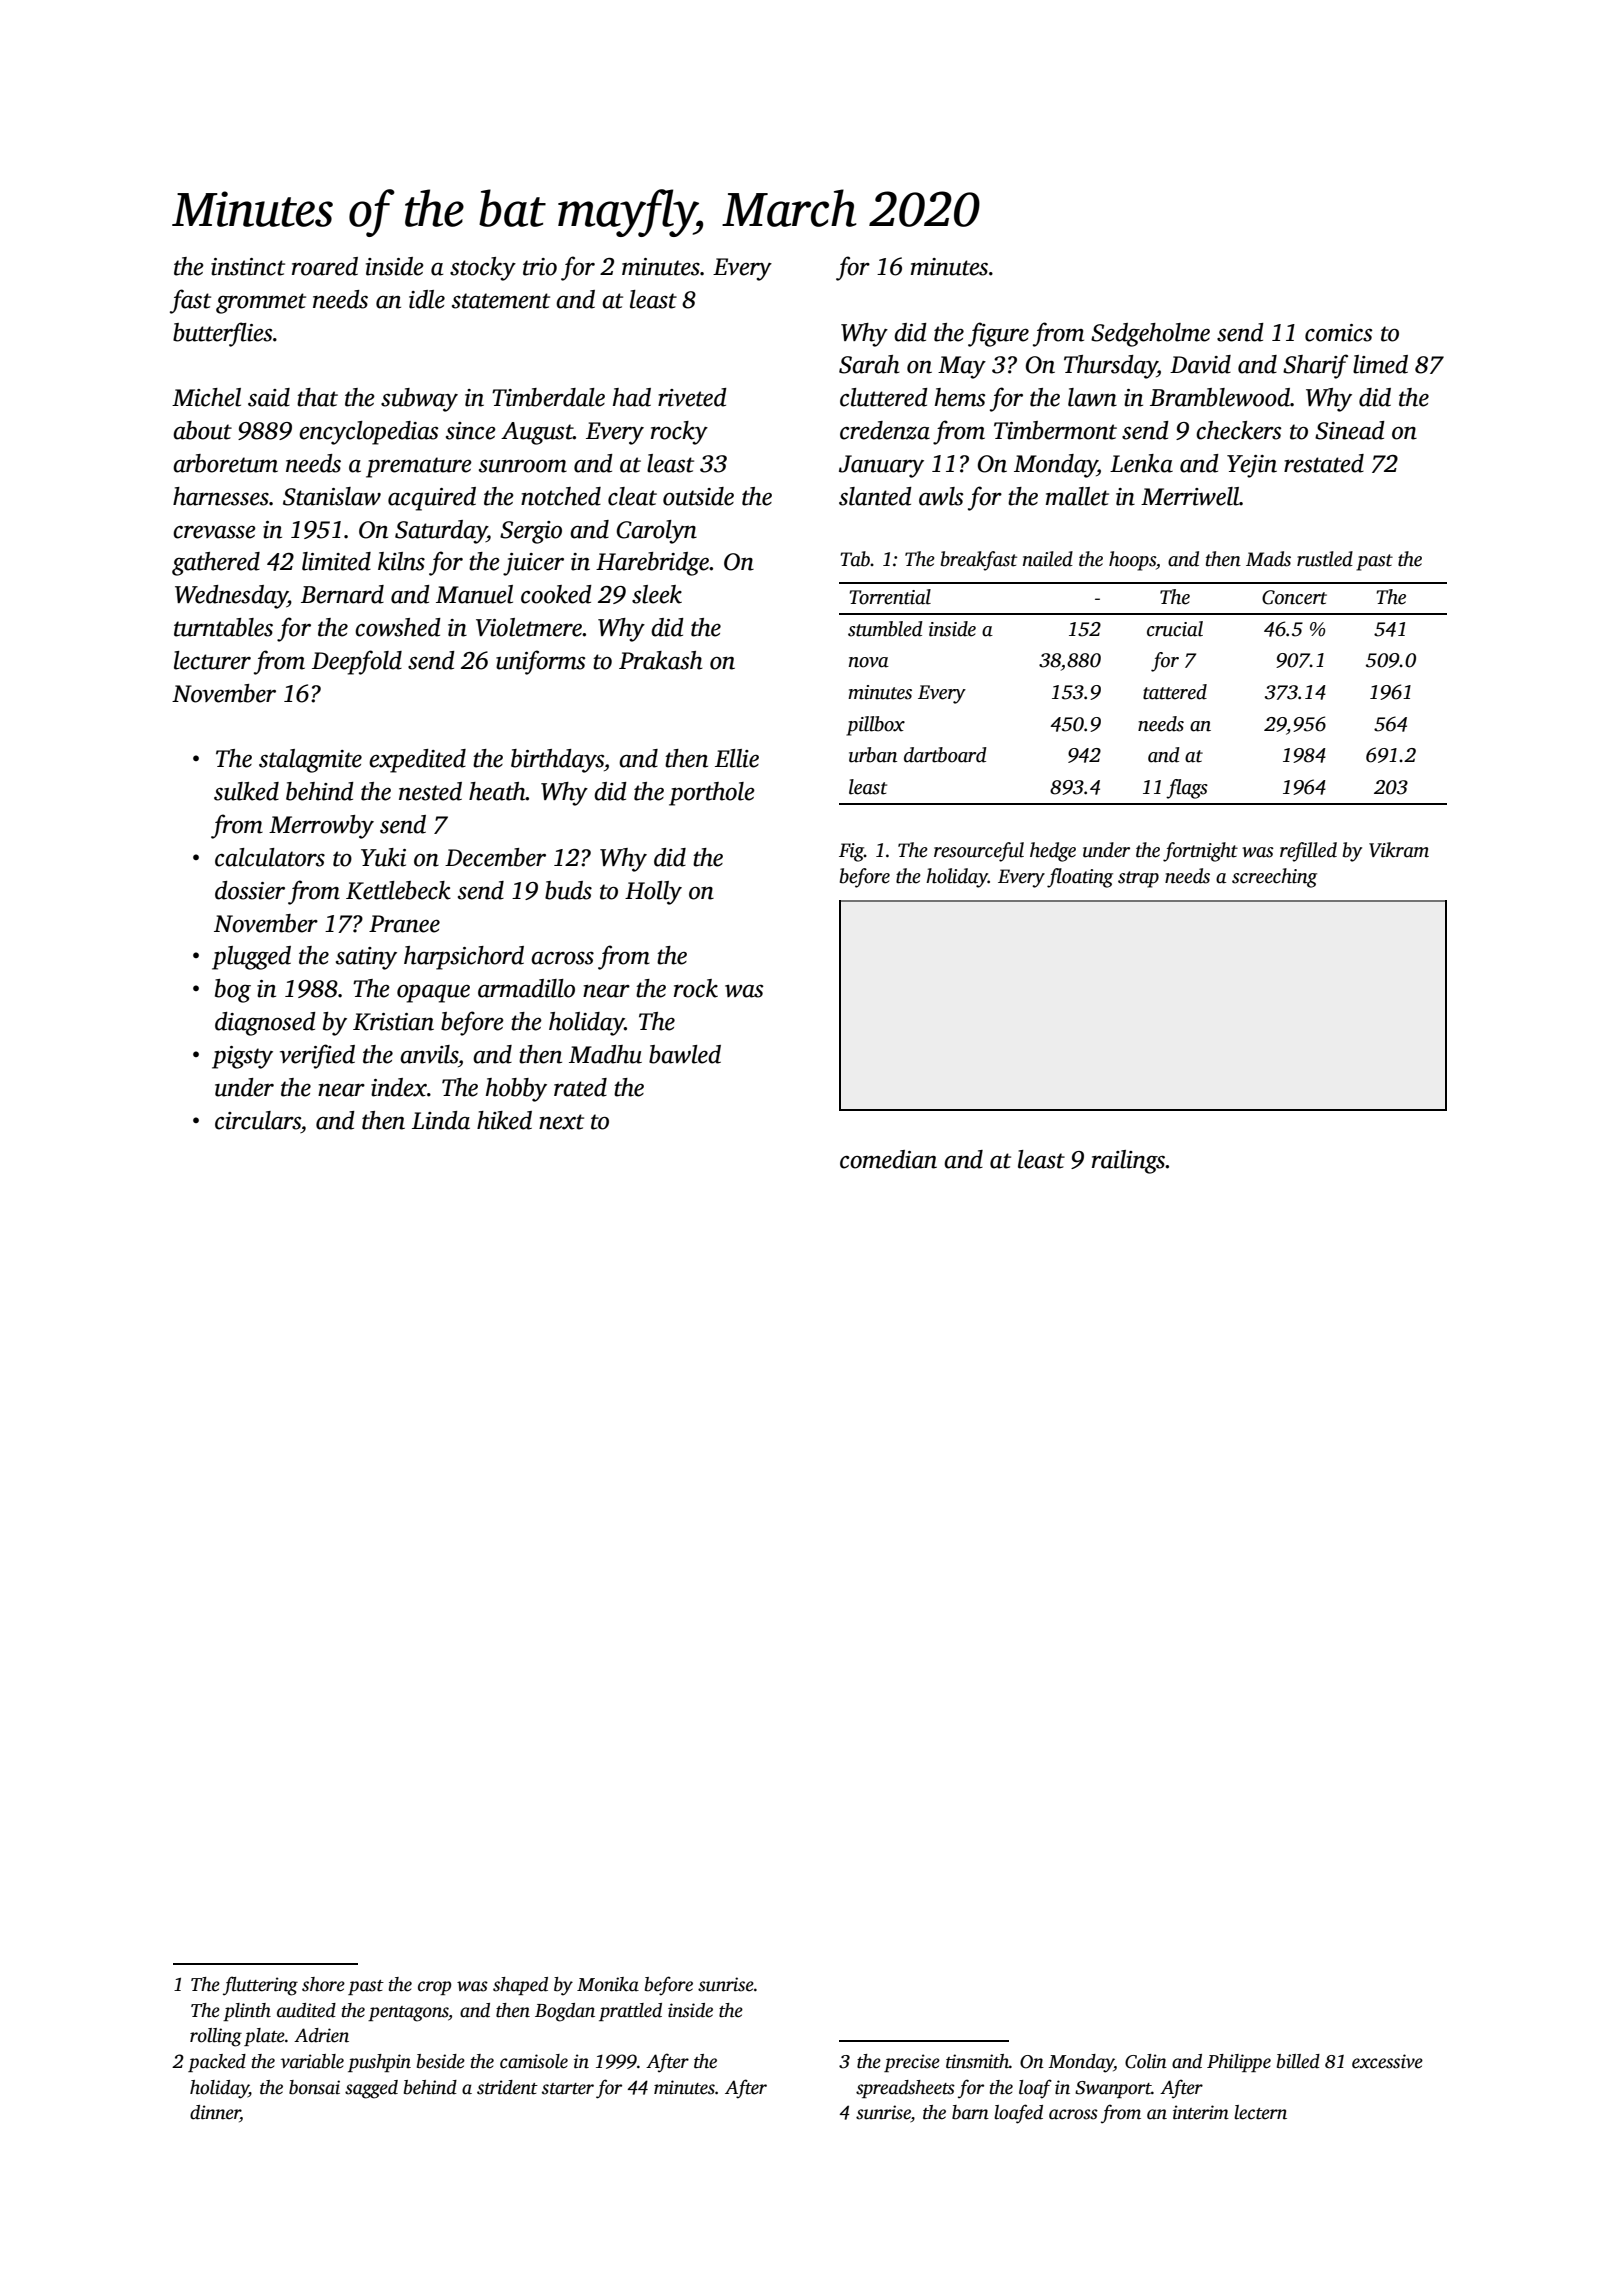 This screenshot has width=1620, height=2292. Describe the element at coordinates (605, 1054) in the screenshot. I see `Madhu` at that location.
